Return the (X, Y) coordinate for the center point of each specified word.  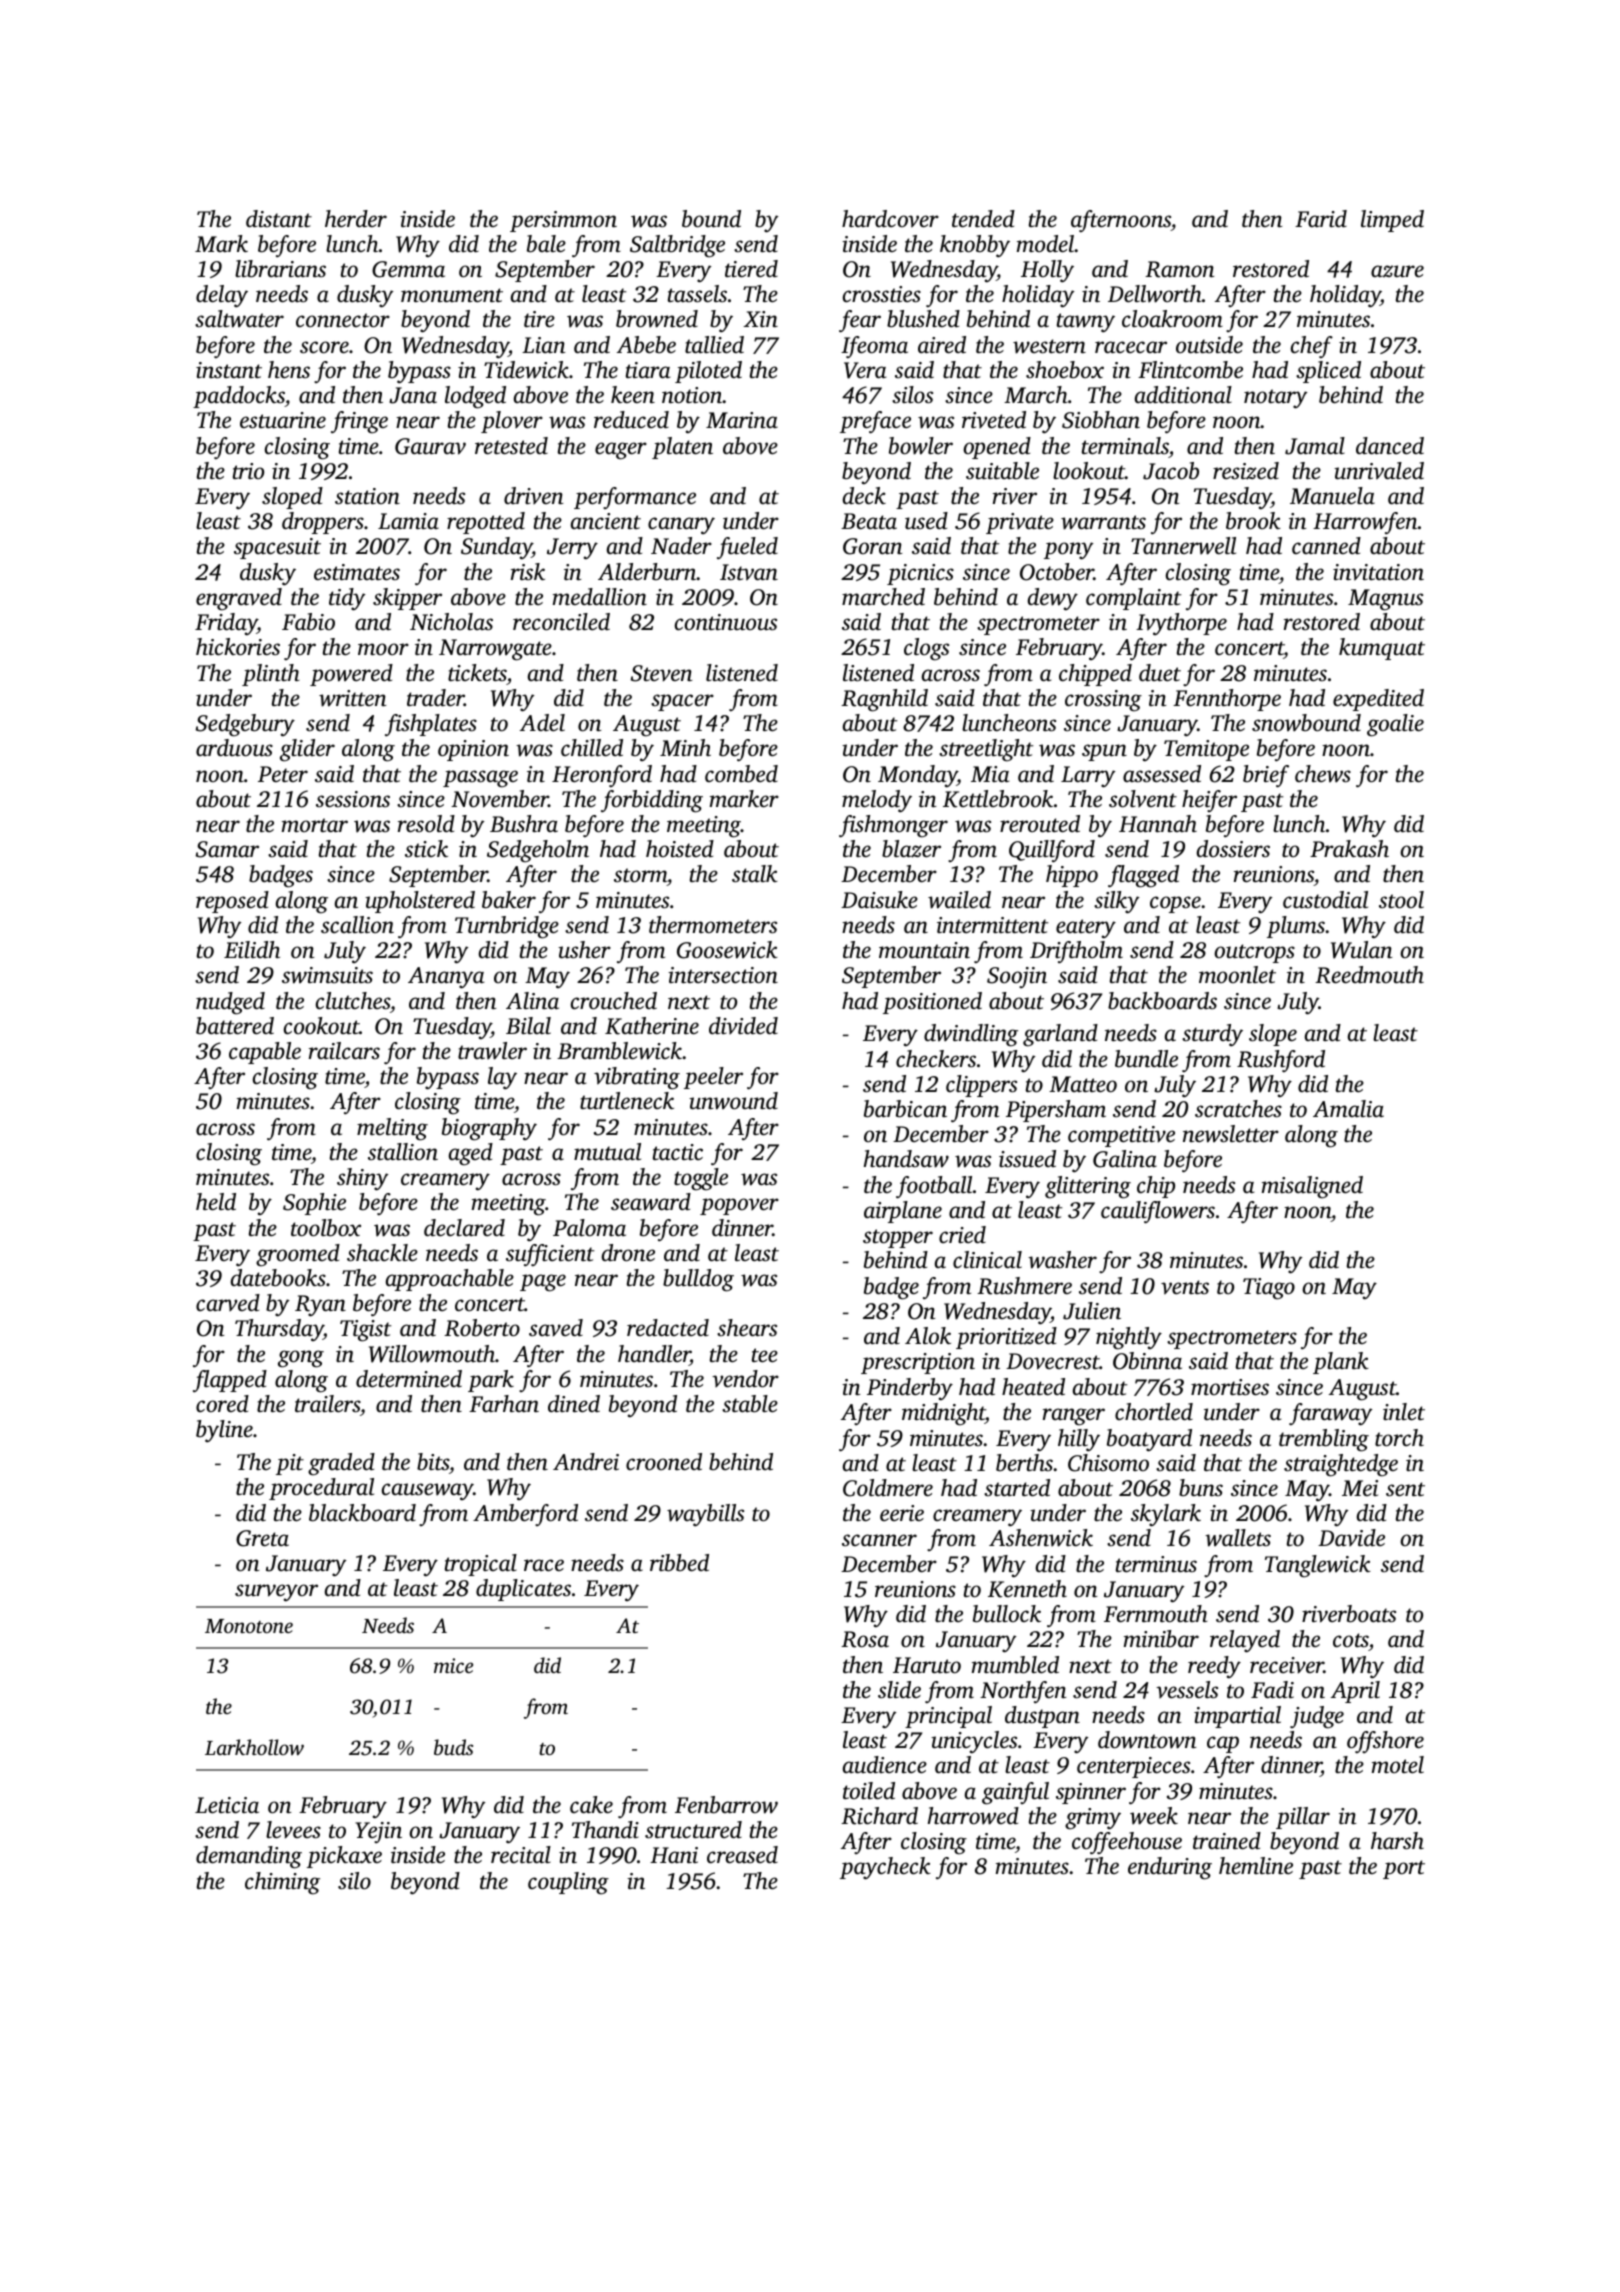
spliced (1328, 372)
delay (222, 296)
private (1020, 523)
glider (307, 750)
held (216, 1202)
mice (453, 1665)
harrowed (973, 1816)
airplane (903, 1212)
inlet (1404, 1412)
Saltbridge (677, 246)
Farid (1321, 218)
